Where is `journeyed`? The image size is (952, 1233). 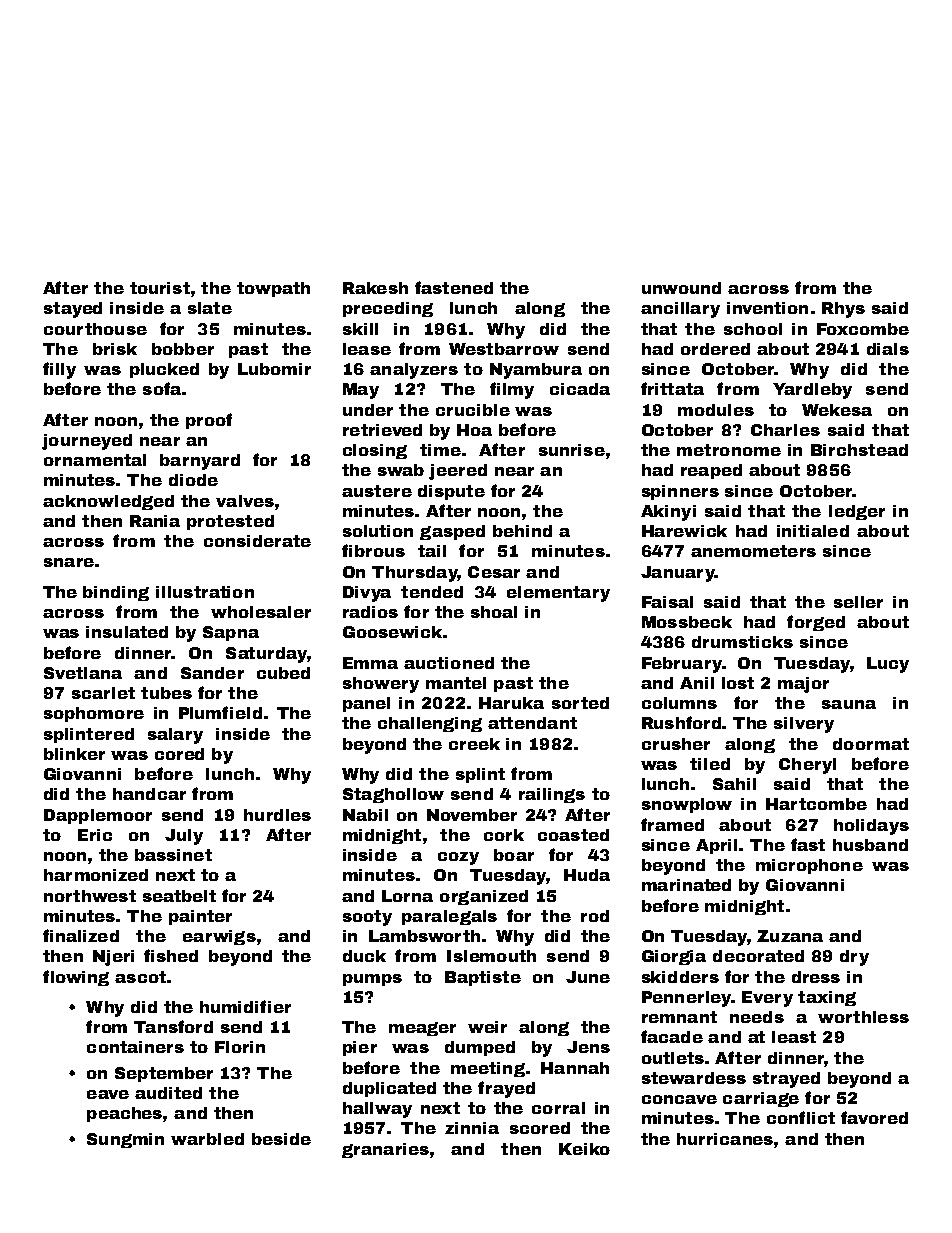 journeyed is located at coordinates (87, 442).
